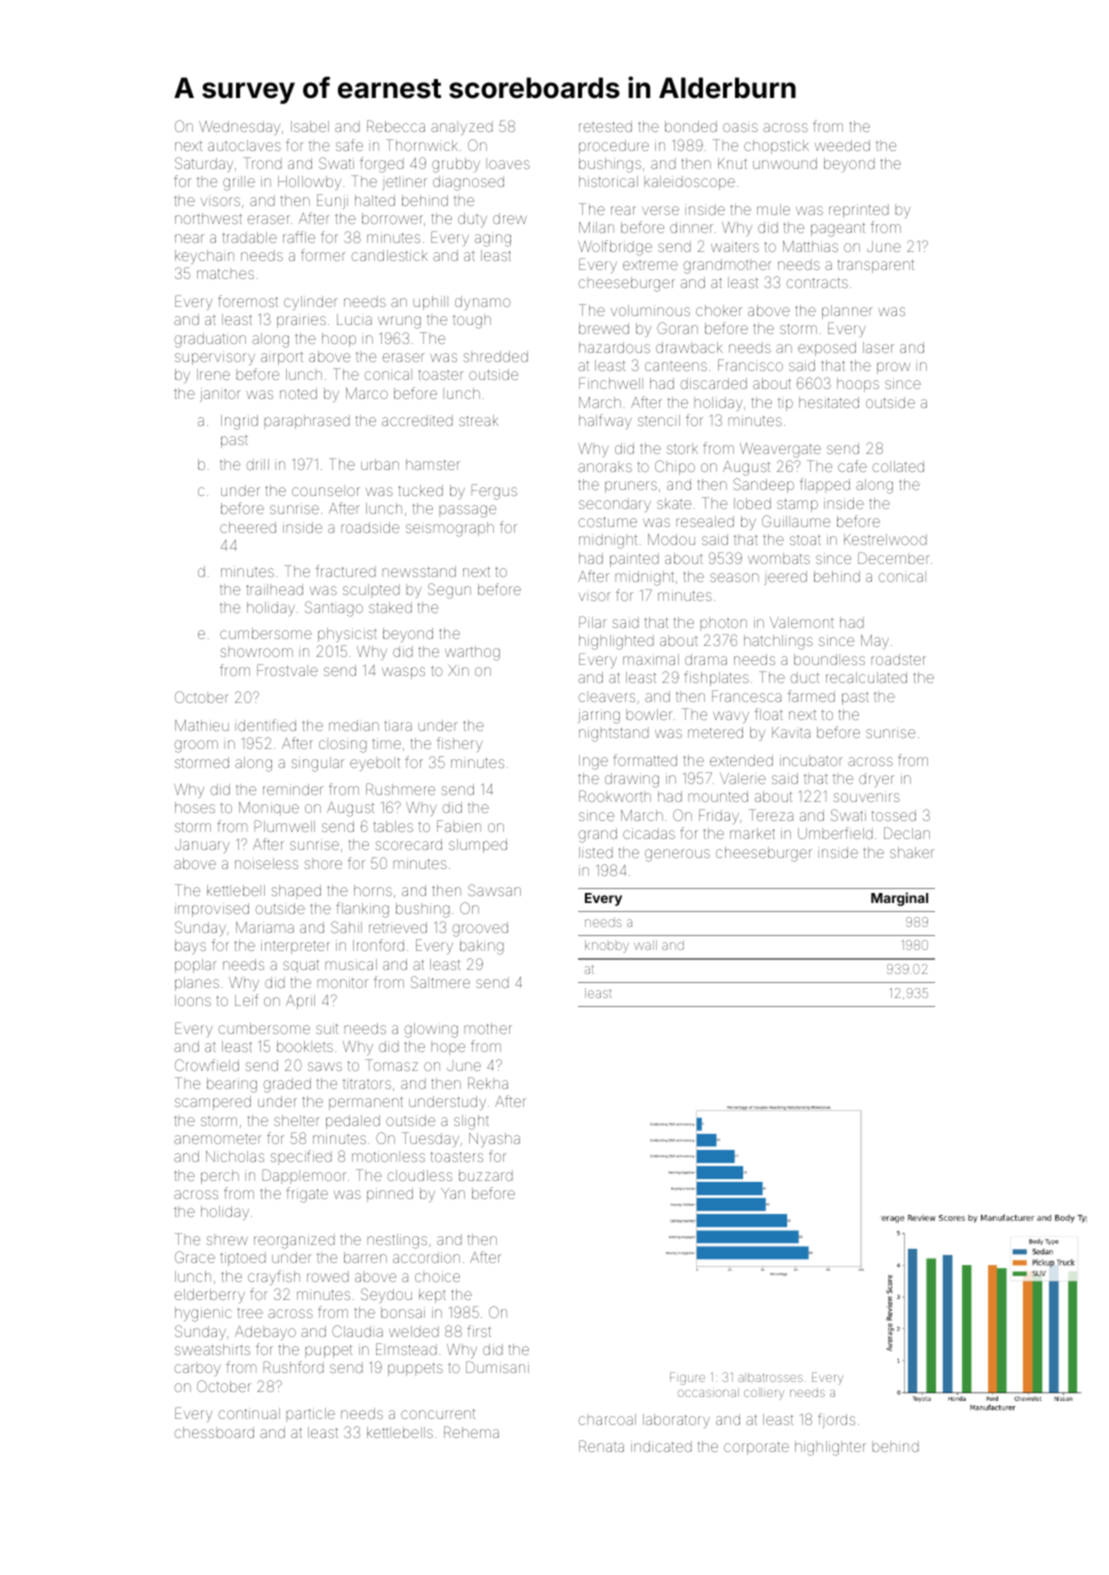  What do you see at coordinates (210, 340) in the image?
I see `graduation` at bounding box center [210, 340].
